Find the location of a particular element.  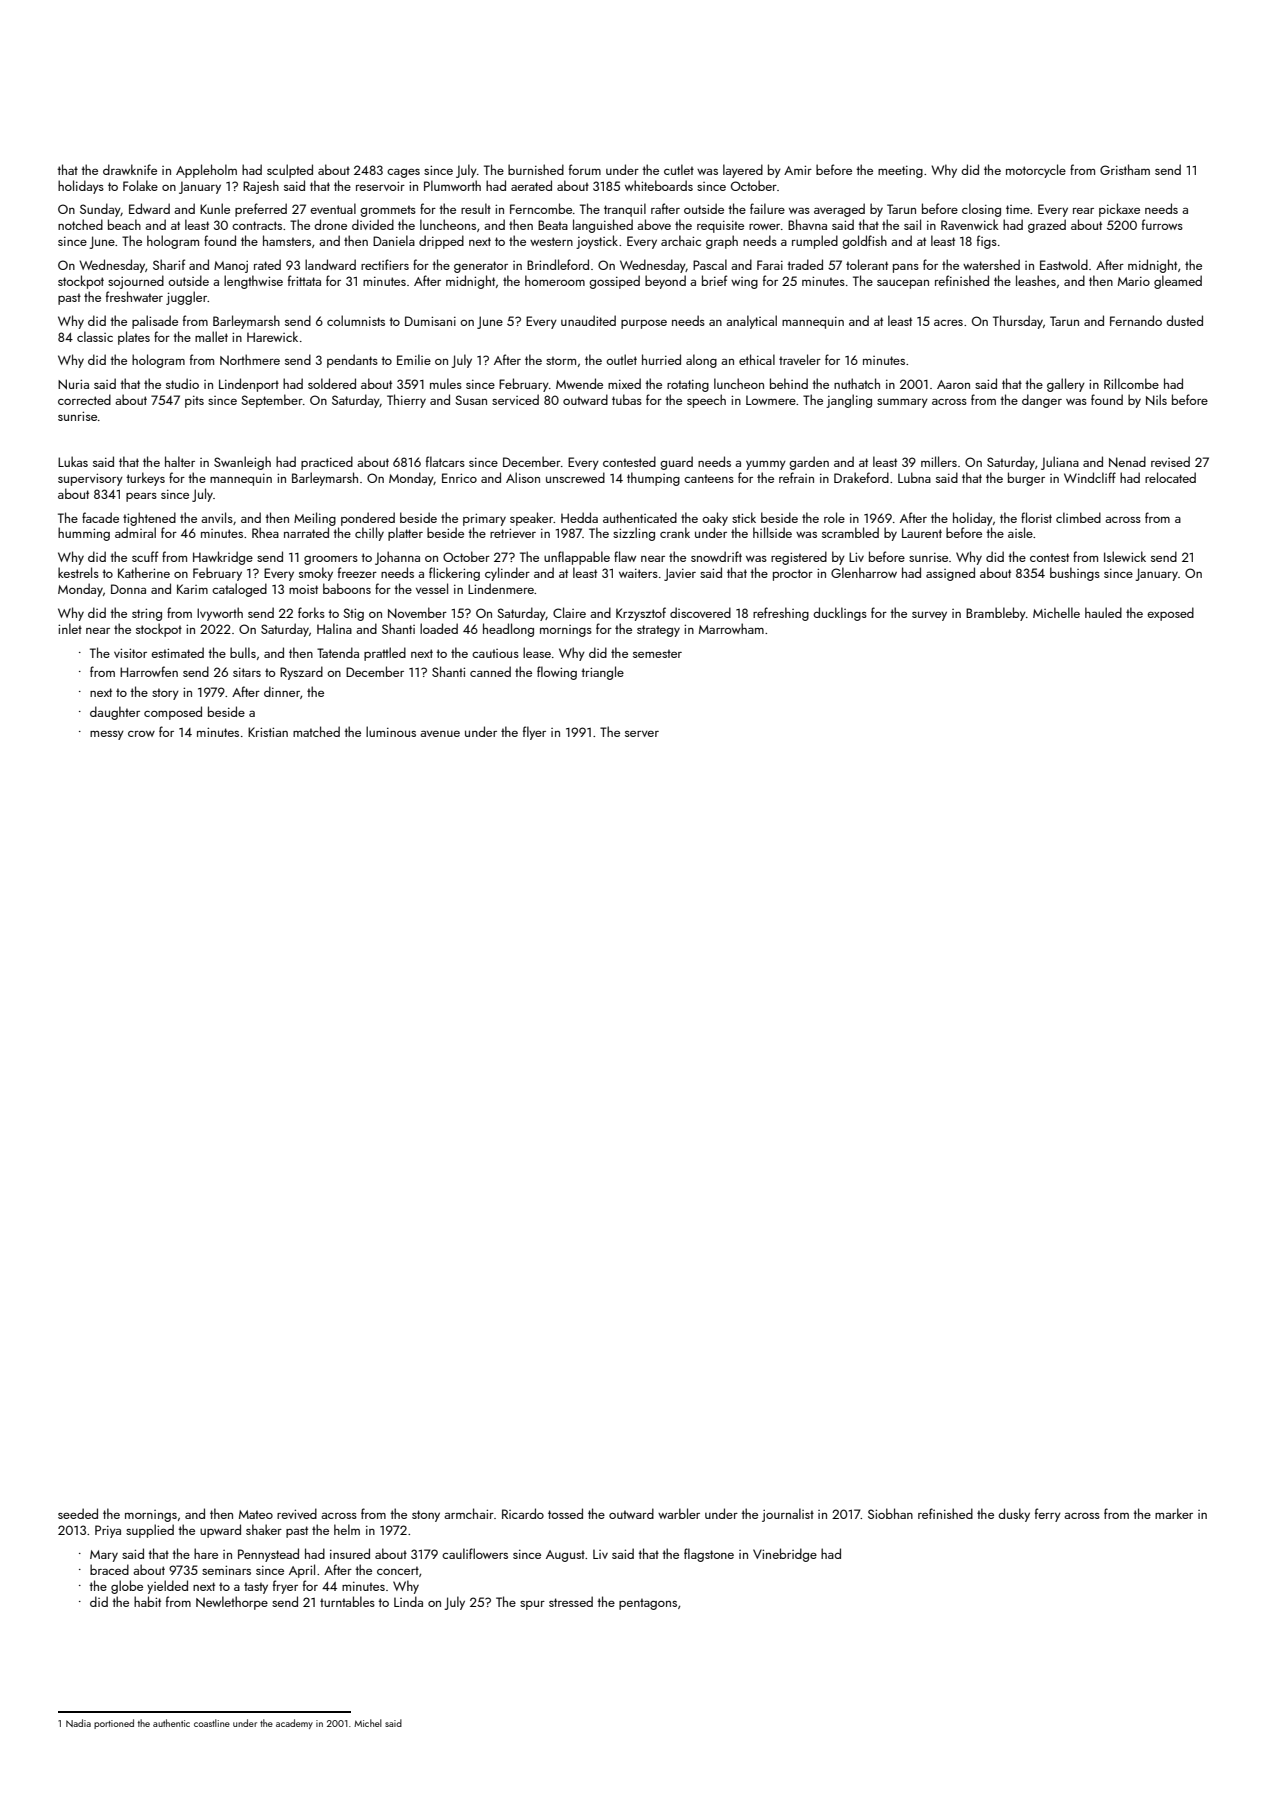

armchair is located at coordinates (469, 1513).
